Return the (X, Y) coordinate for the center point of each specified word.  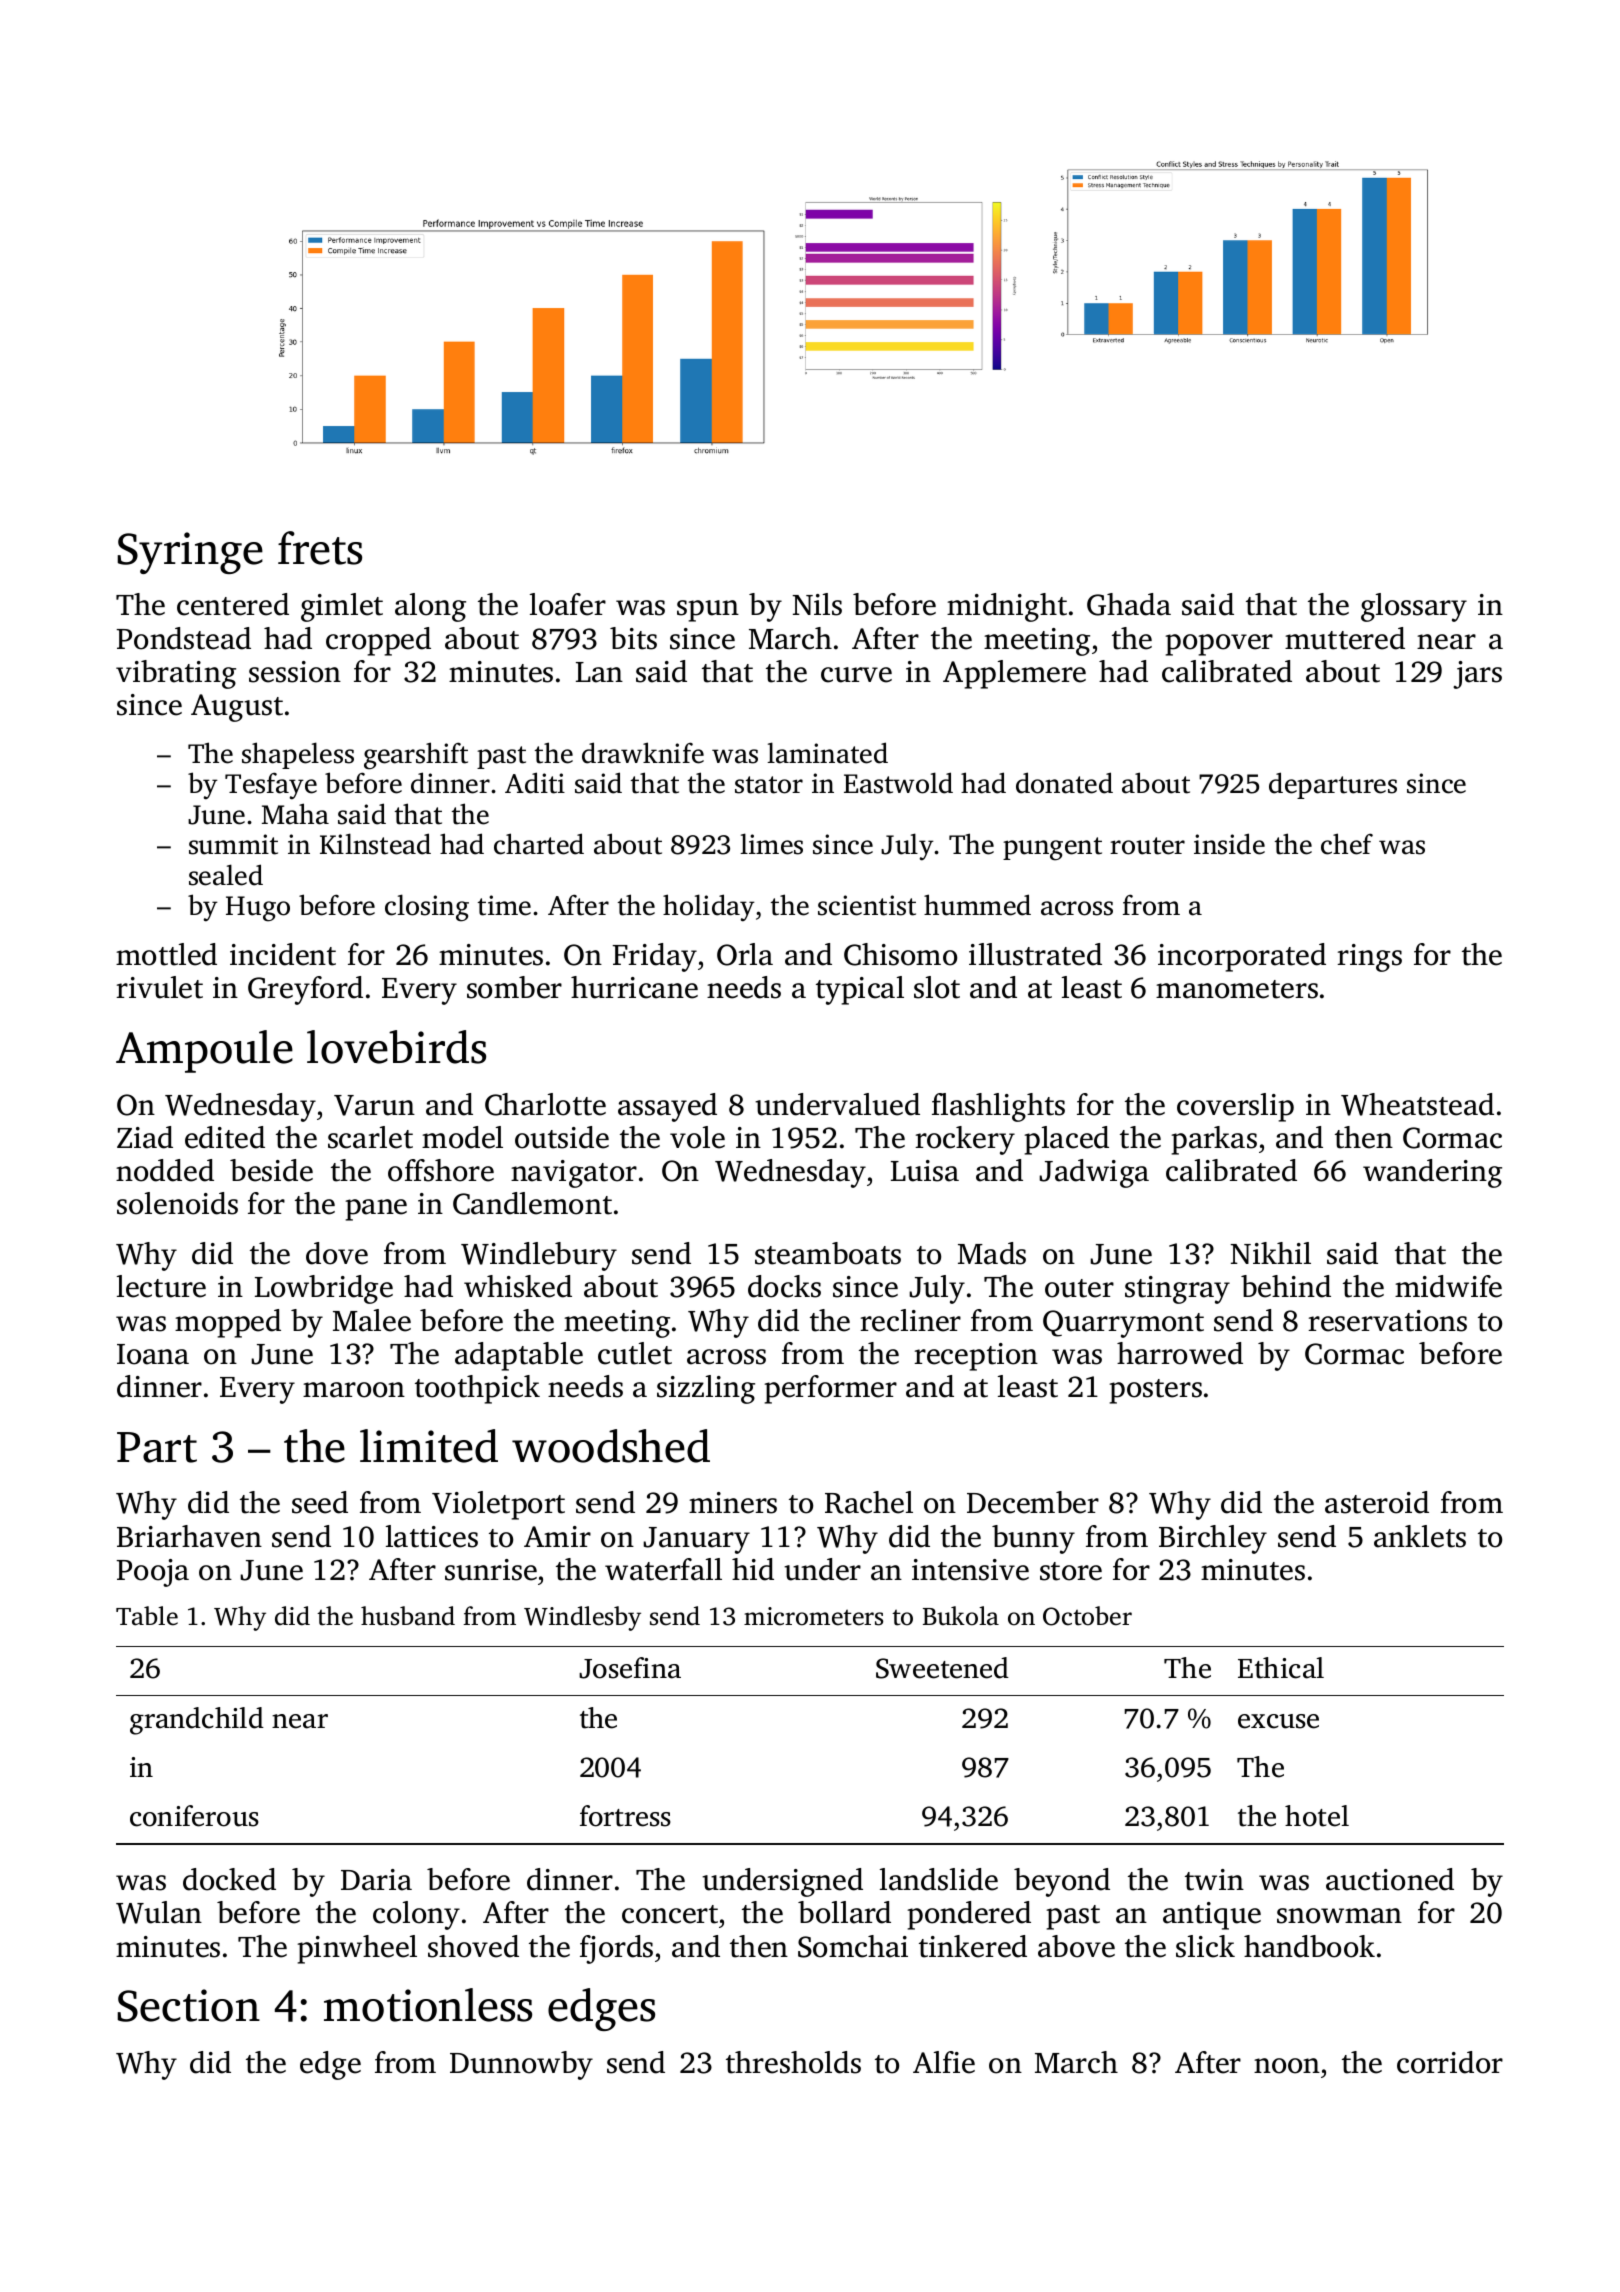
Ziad (145, 1137)
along (430, 607)
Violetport (498, 1505)
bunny (1033, 1539)
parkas (1214, 1140)
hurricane (634, 987)
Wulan (159, 1912)
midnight (1007, 607)
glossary (1414, 607)
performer (830, 1389)
